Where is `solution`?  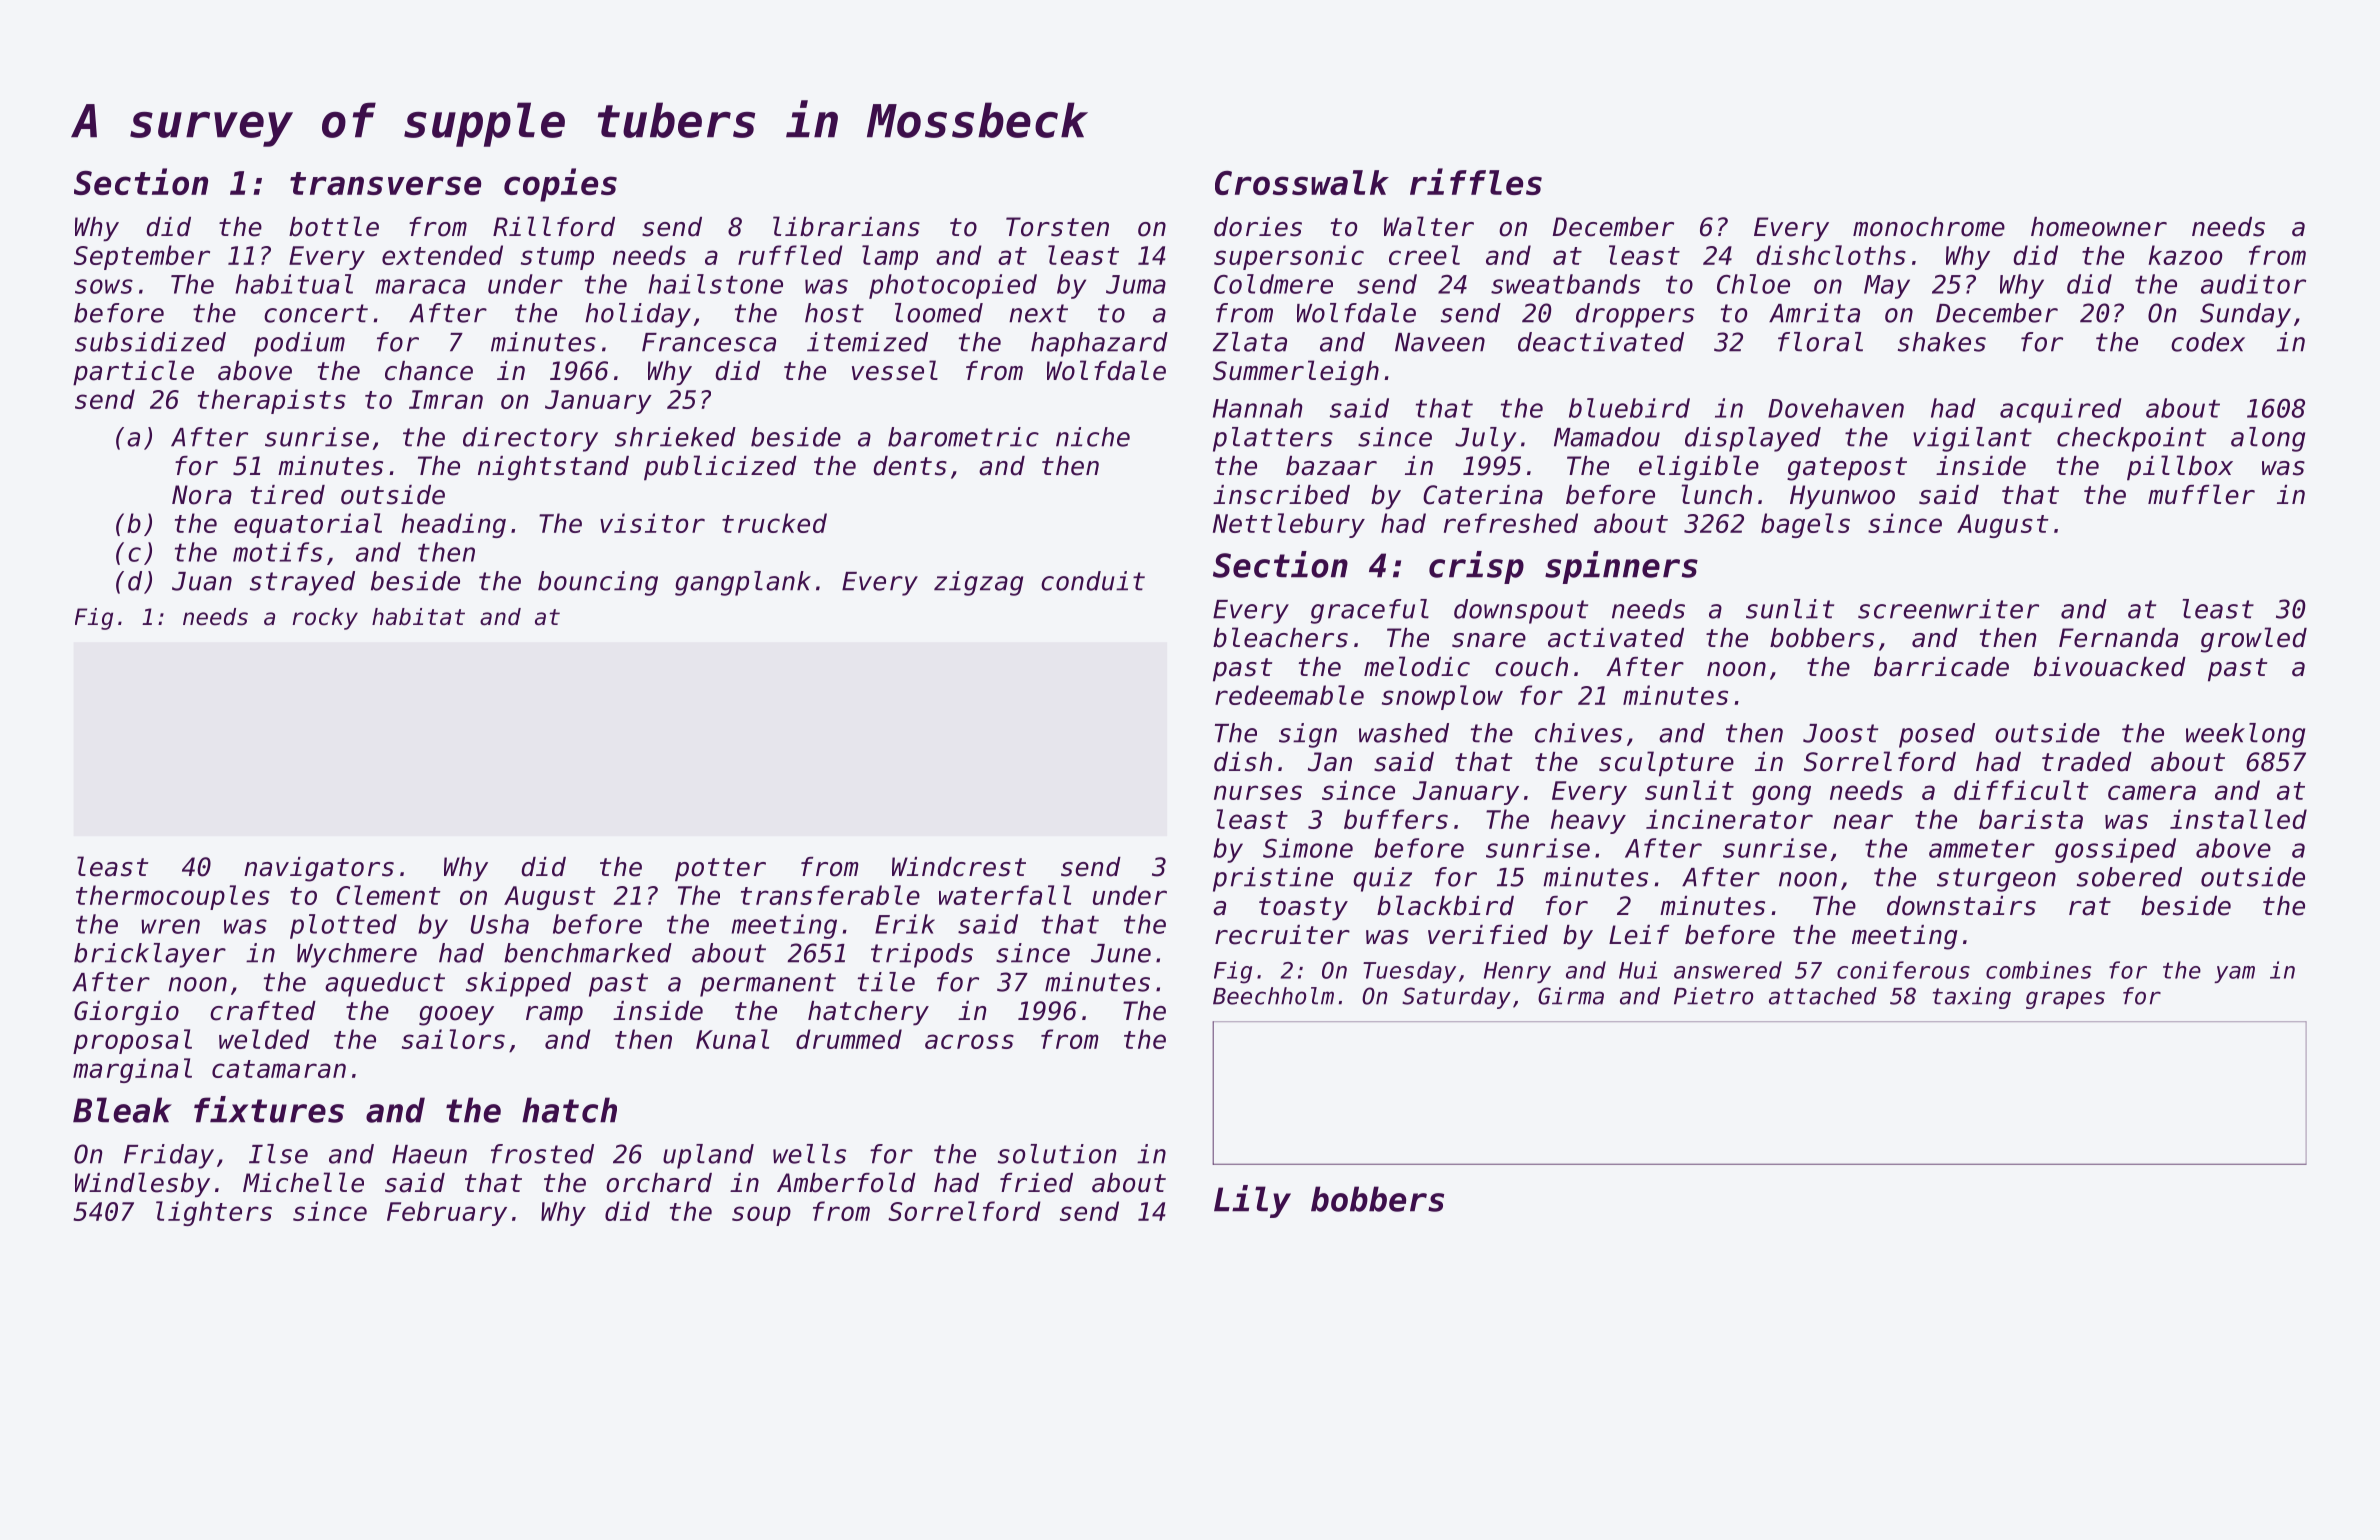 solution is located at coordinates (1057, 1154).
